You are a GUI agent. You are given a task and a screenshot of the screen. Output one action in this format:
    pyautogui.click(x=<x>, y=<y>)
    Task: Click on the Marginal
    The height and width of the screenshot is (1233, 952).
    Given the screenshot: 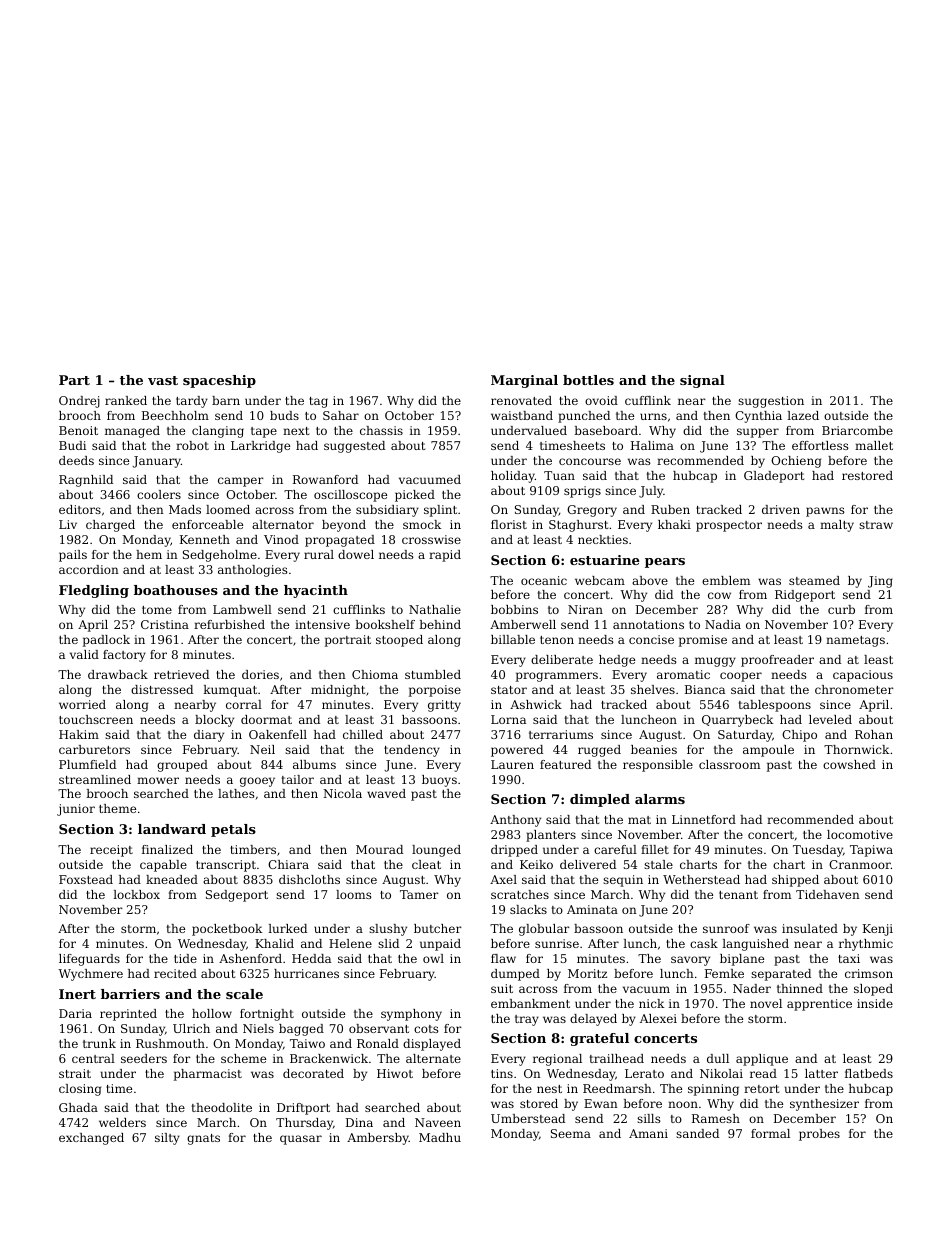 What is the action you would take?
    pyautogui.click(x=524, y=381)
